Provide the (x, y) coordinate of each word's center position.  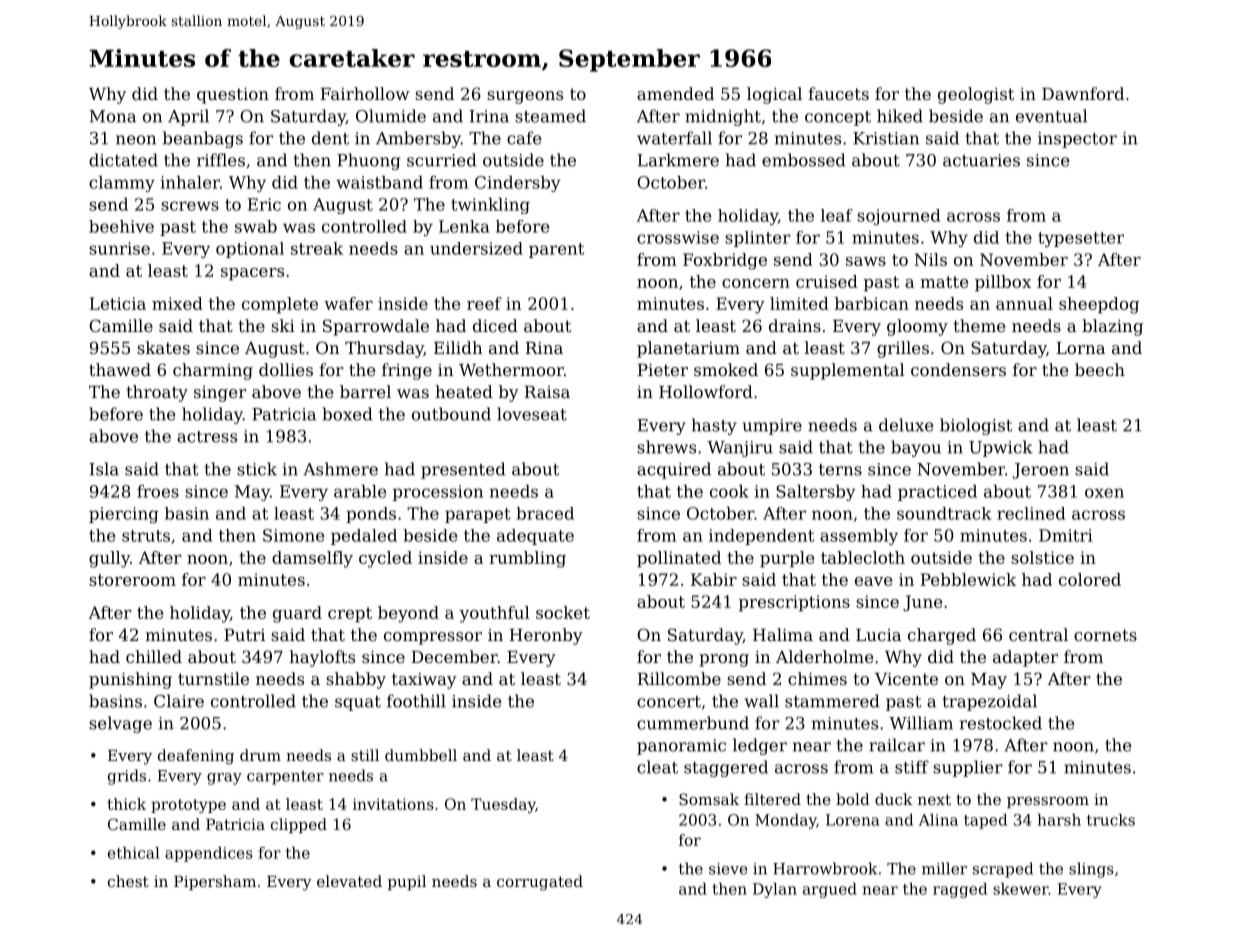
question (233, 96)
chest (128, 881)
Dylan (775, 890)
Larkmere (678, 160)
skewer (1020, 889)
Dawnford (1083, 93)
